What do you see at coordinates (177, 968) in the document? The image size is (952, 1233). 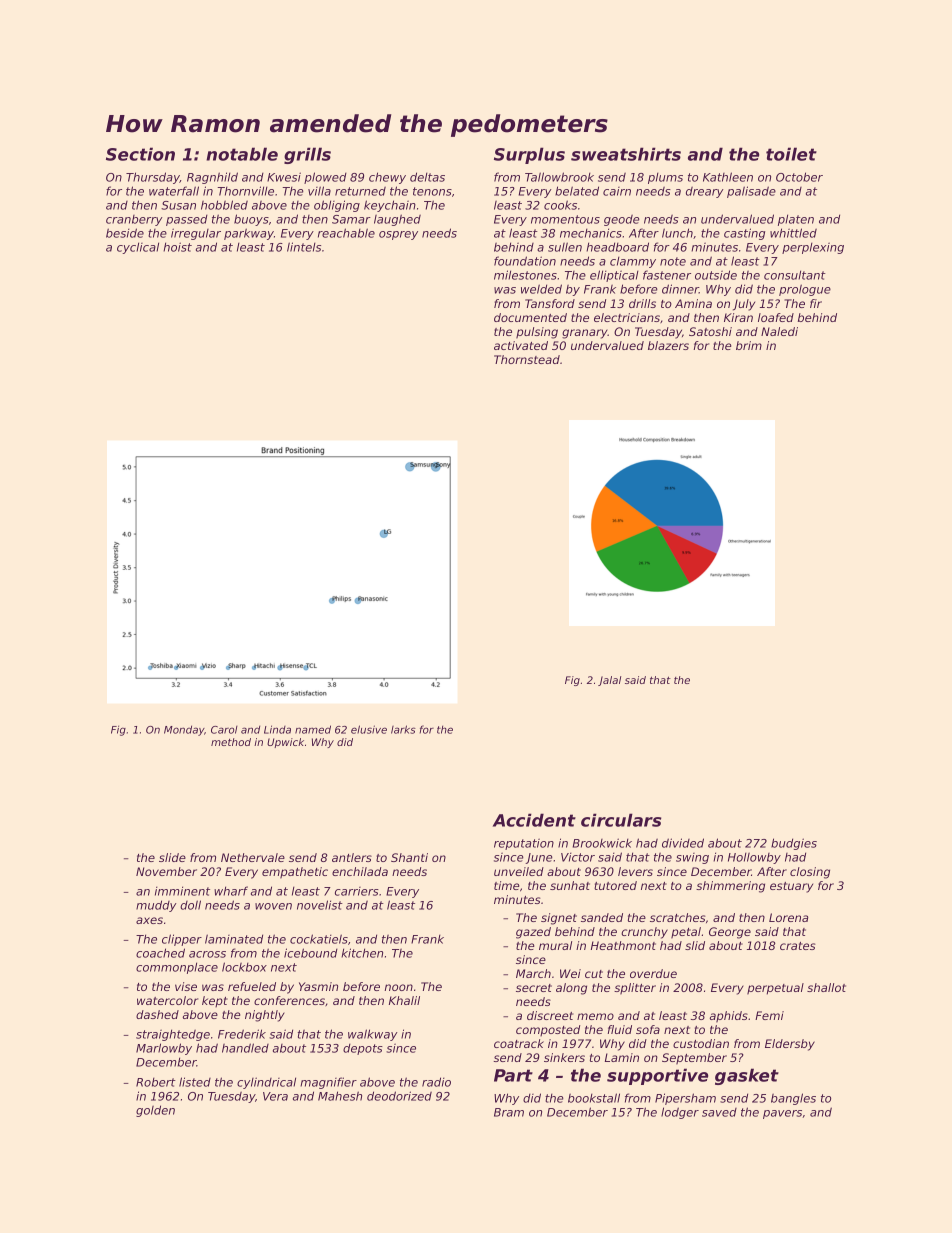 I see `commonplace` at bounding box center [177, 968].
